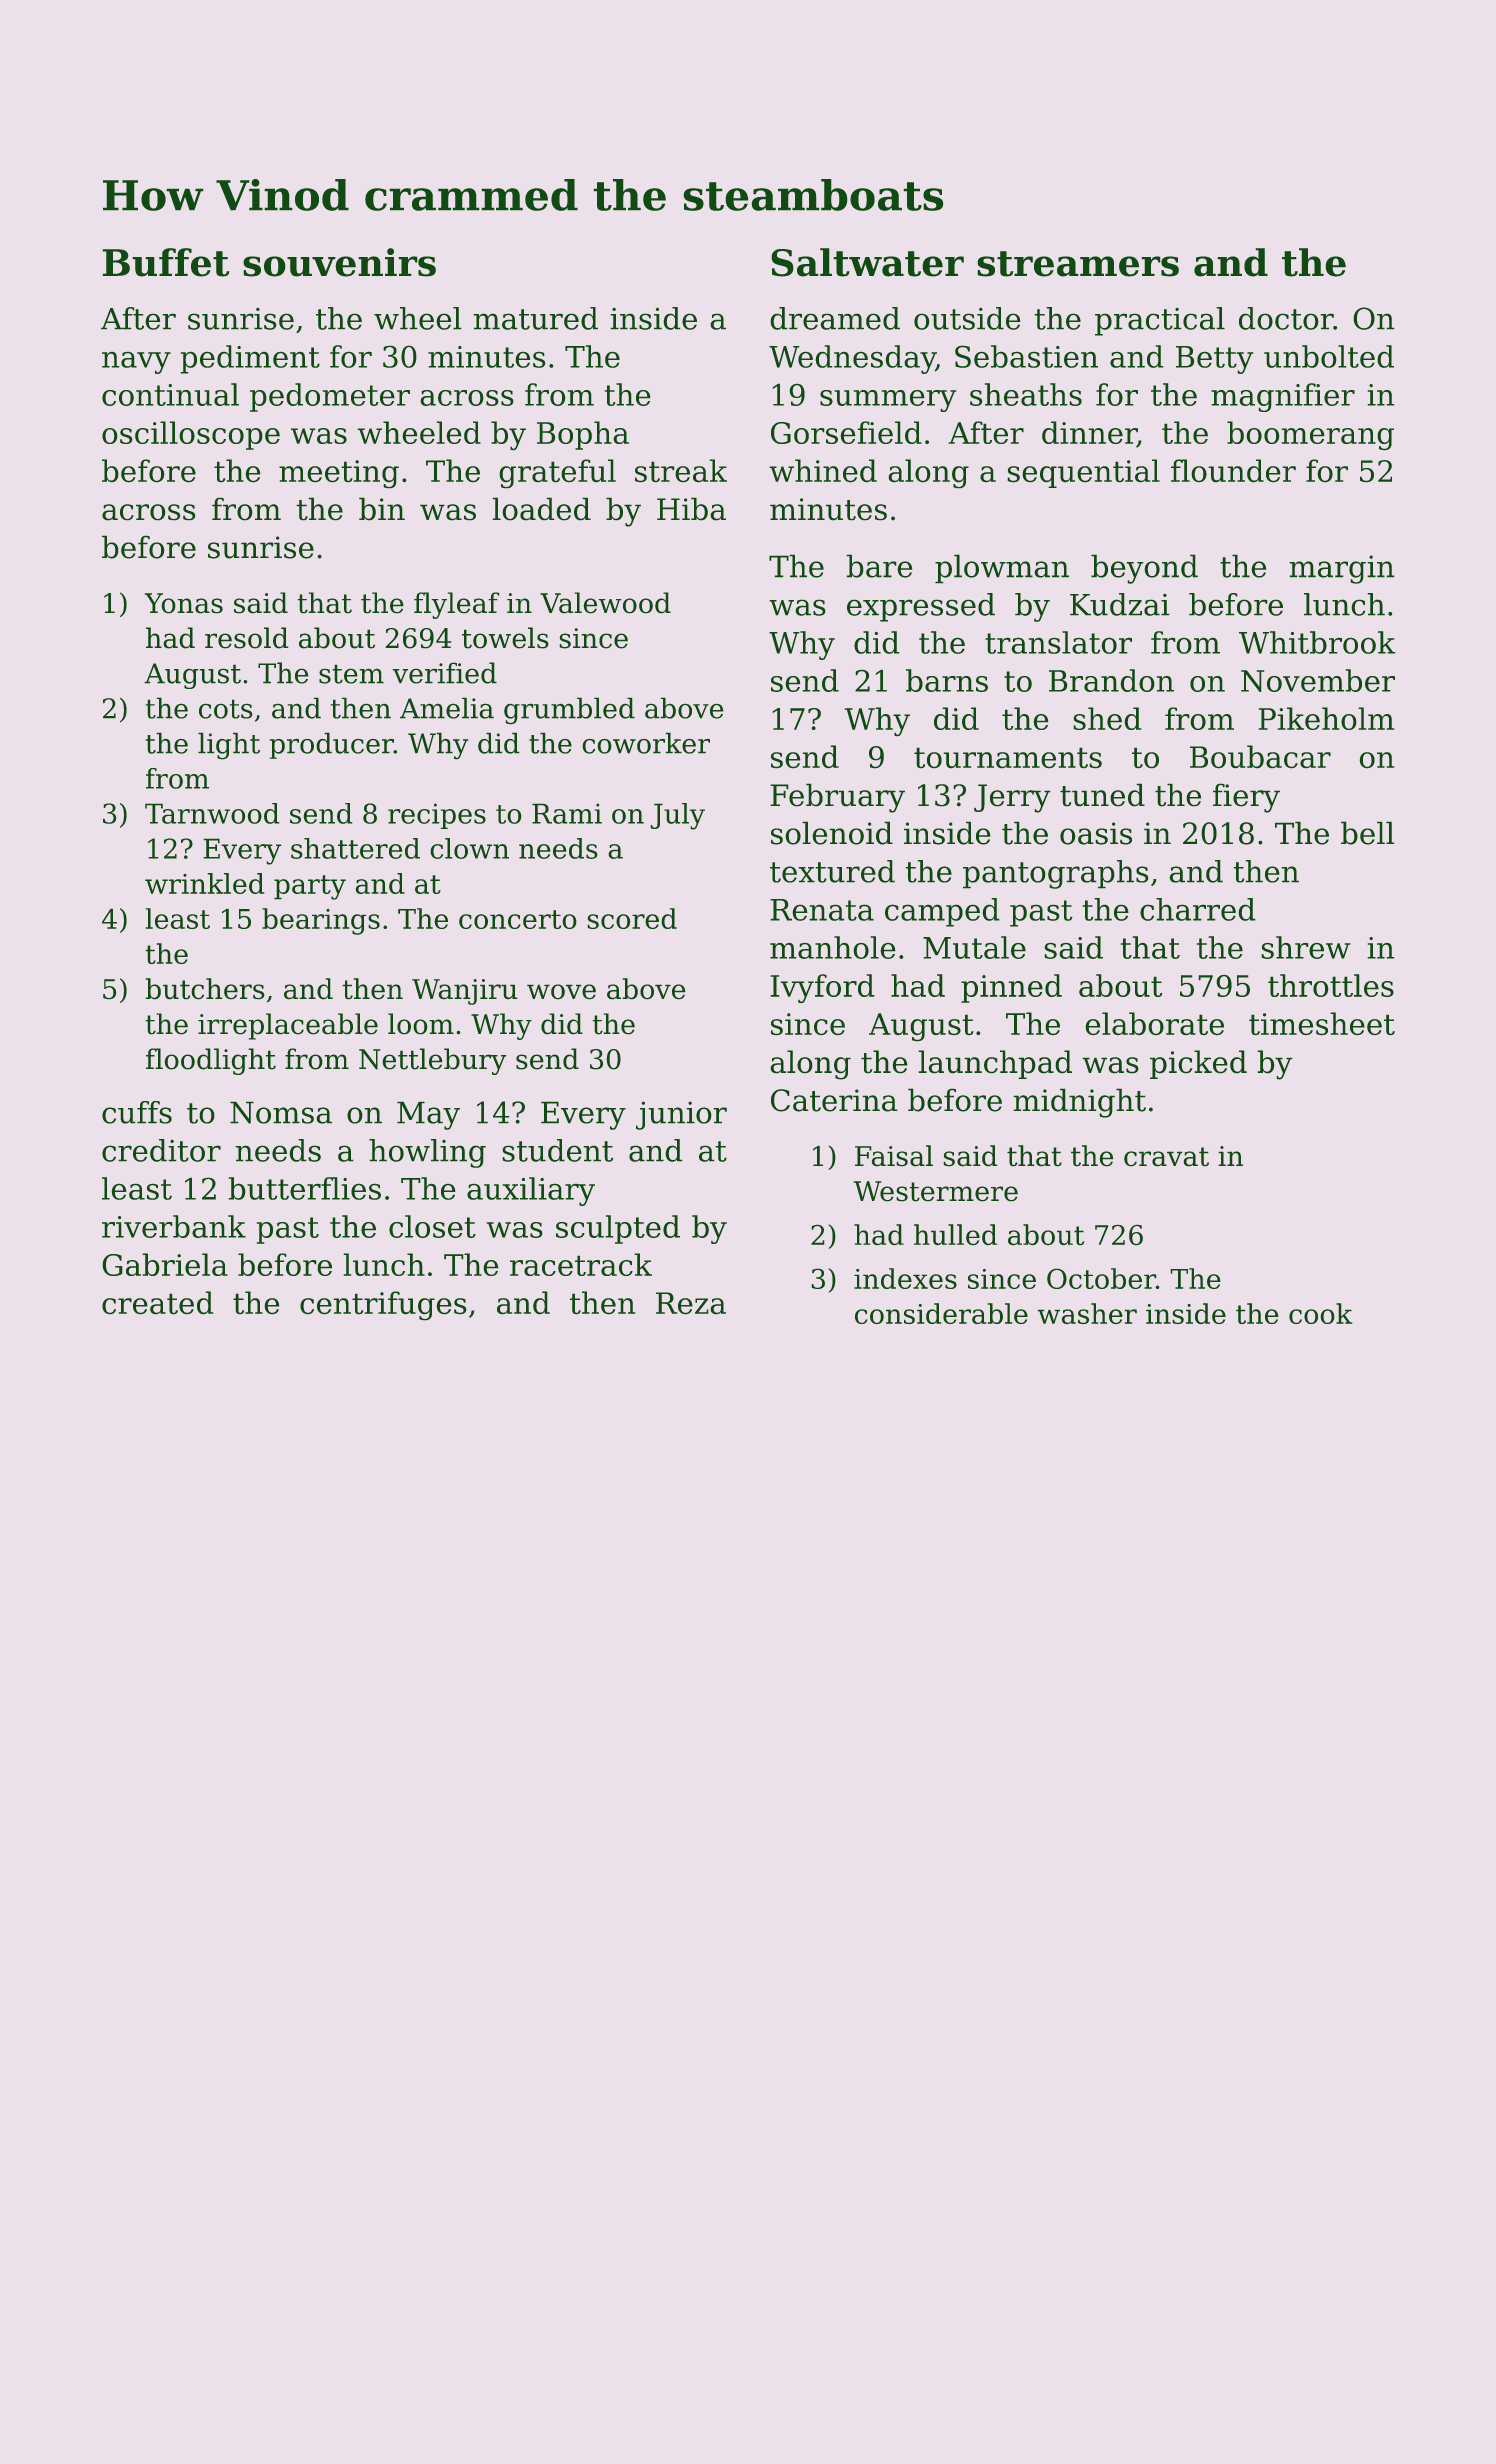 This image has width=1496, height=2464. Describe the element at coordinates (1320, 1313) in the image. I see `cook` at that location.
